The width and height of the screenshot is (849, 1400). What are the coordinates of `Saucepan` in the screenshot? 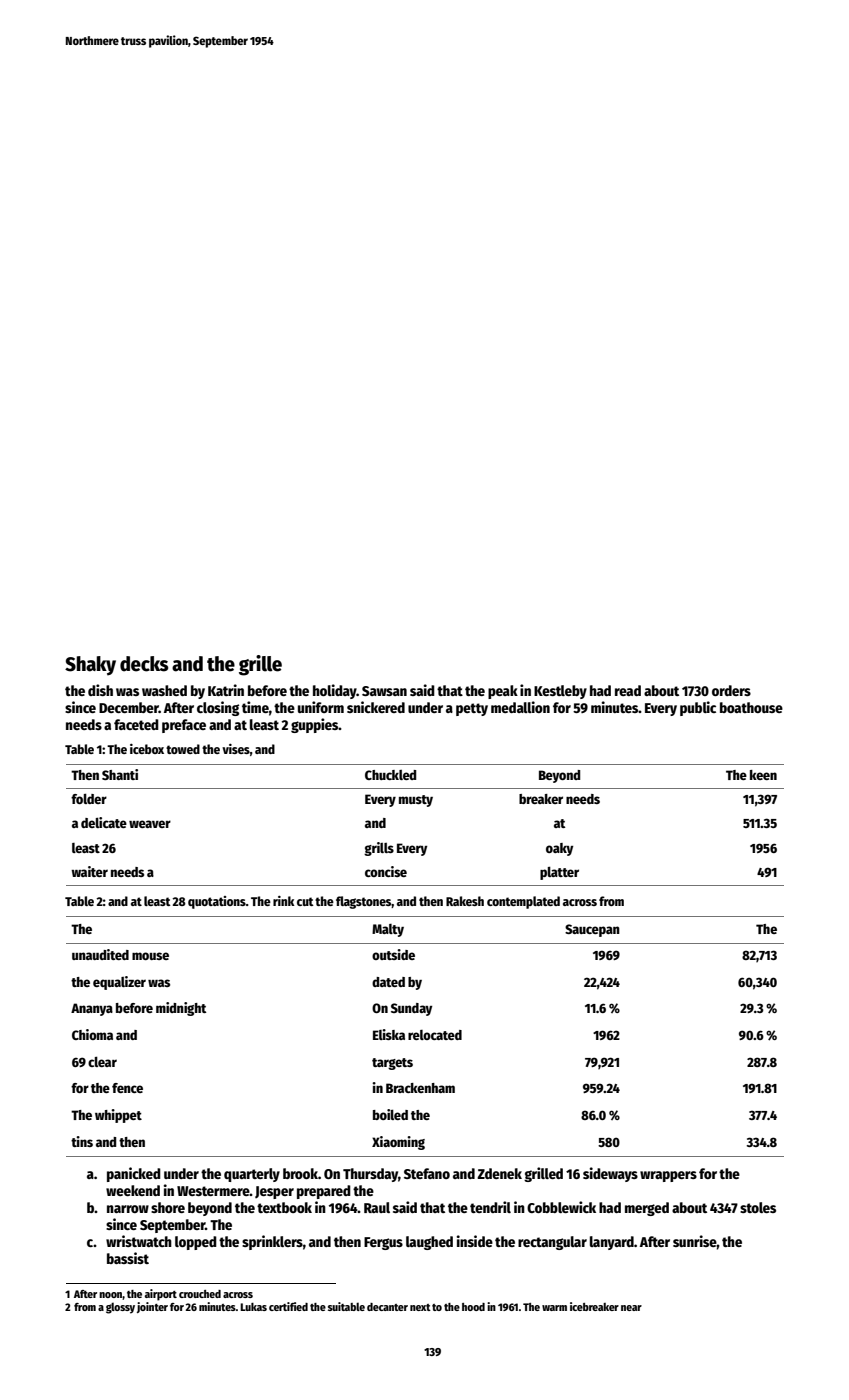 It's located at (592, 930).
